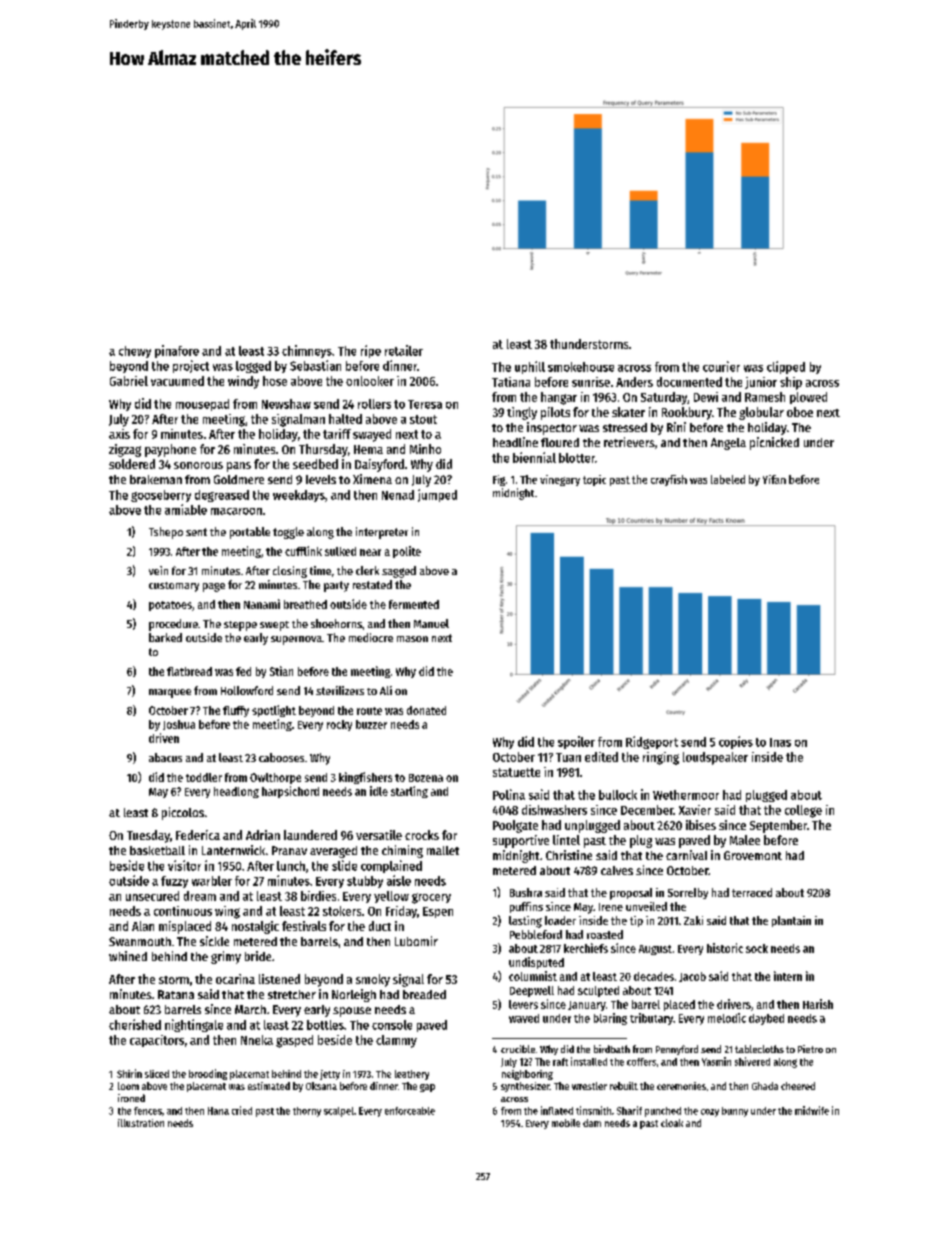 Image resolution: width=952 pixels, height=1233 pixels. I want to click on cabooses, so click(281, 757).
